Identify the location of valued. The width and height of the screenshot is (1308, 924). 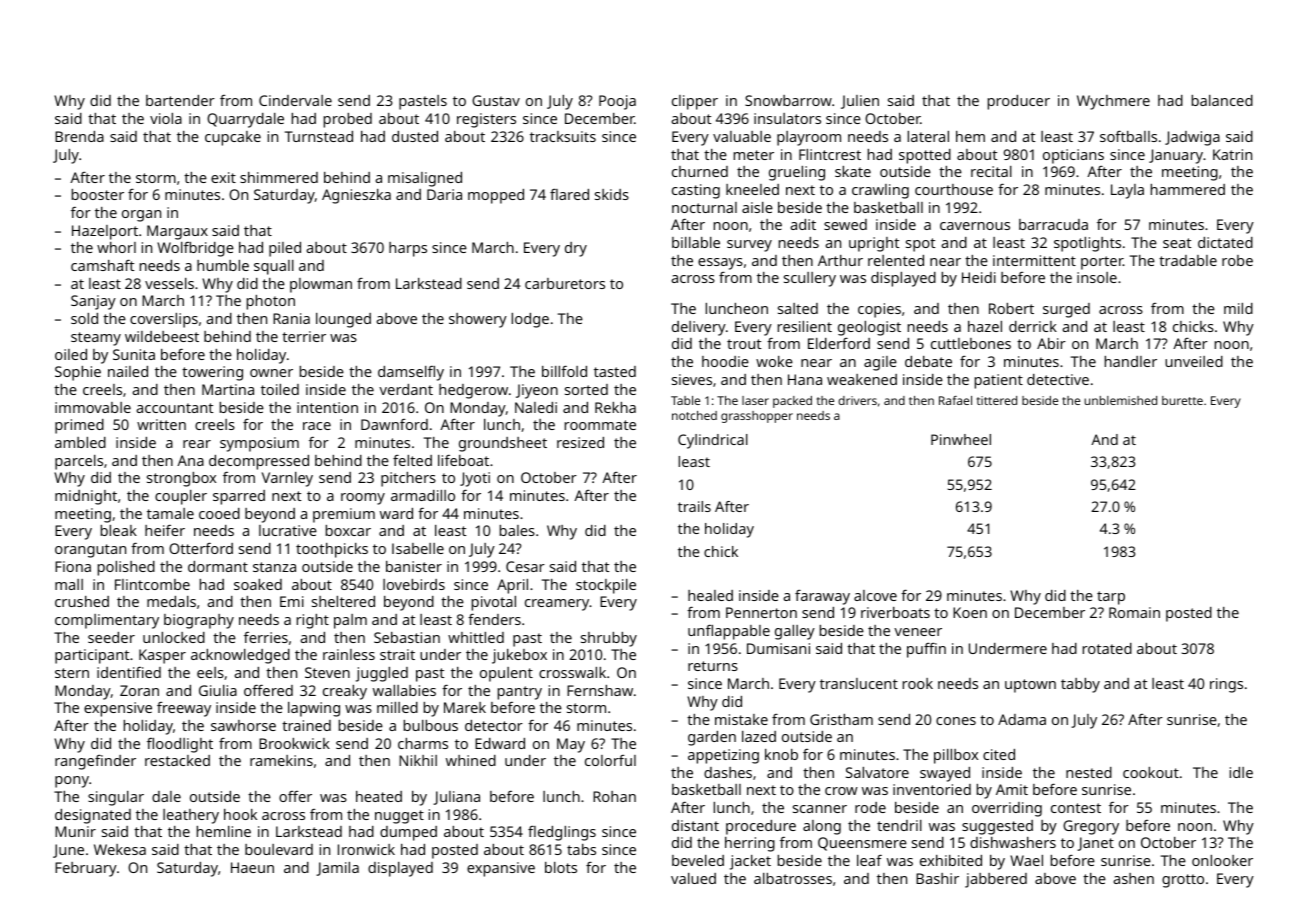
(693, 878).
